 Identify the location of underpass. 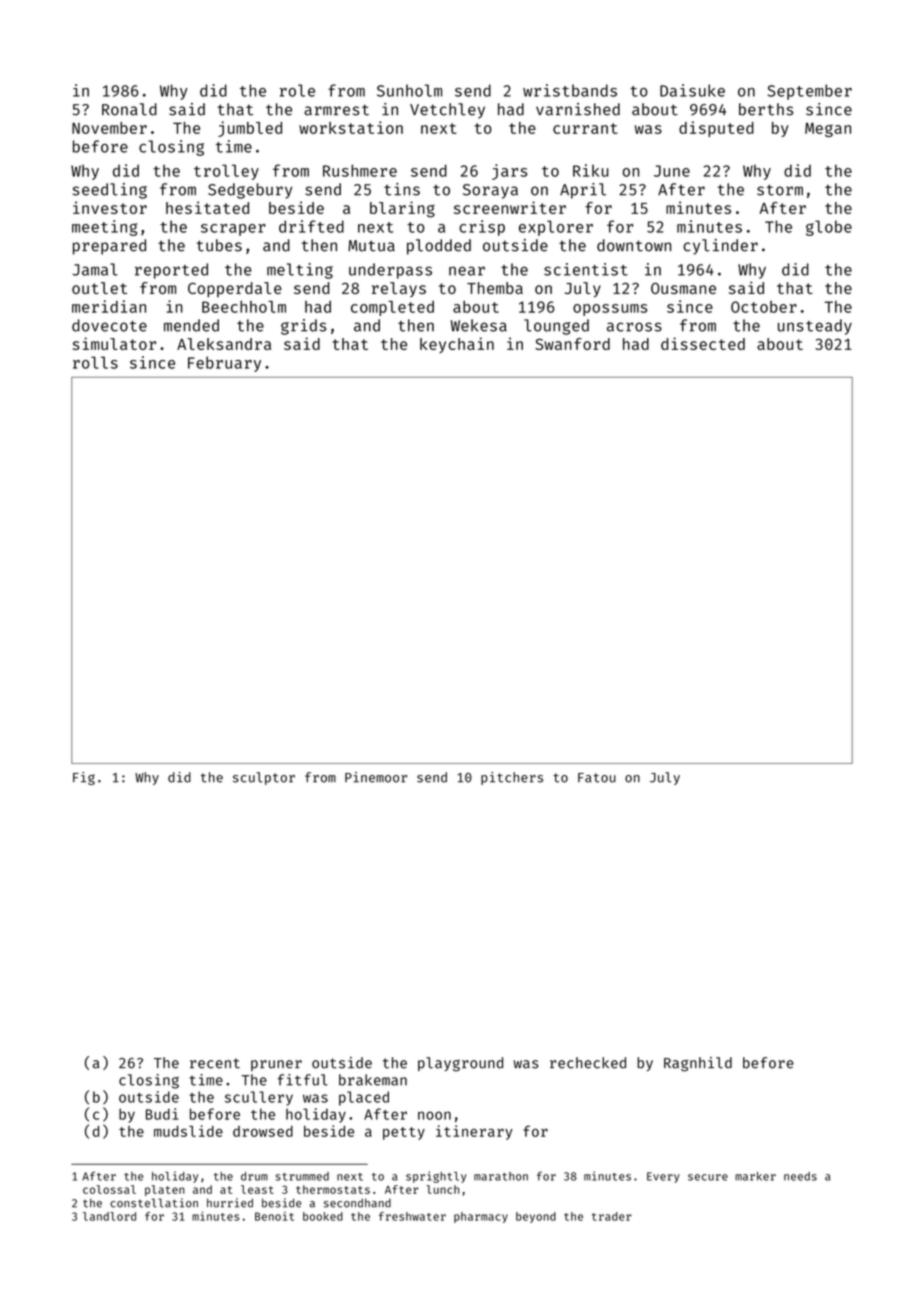
(390, 271).
